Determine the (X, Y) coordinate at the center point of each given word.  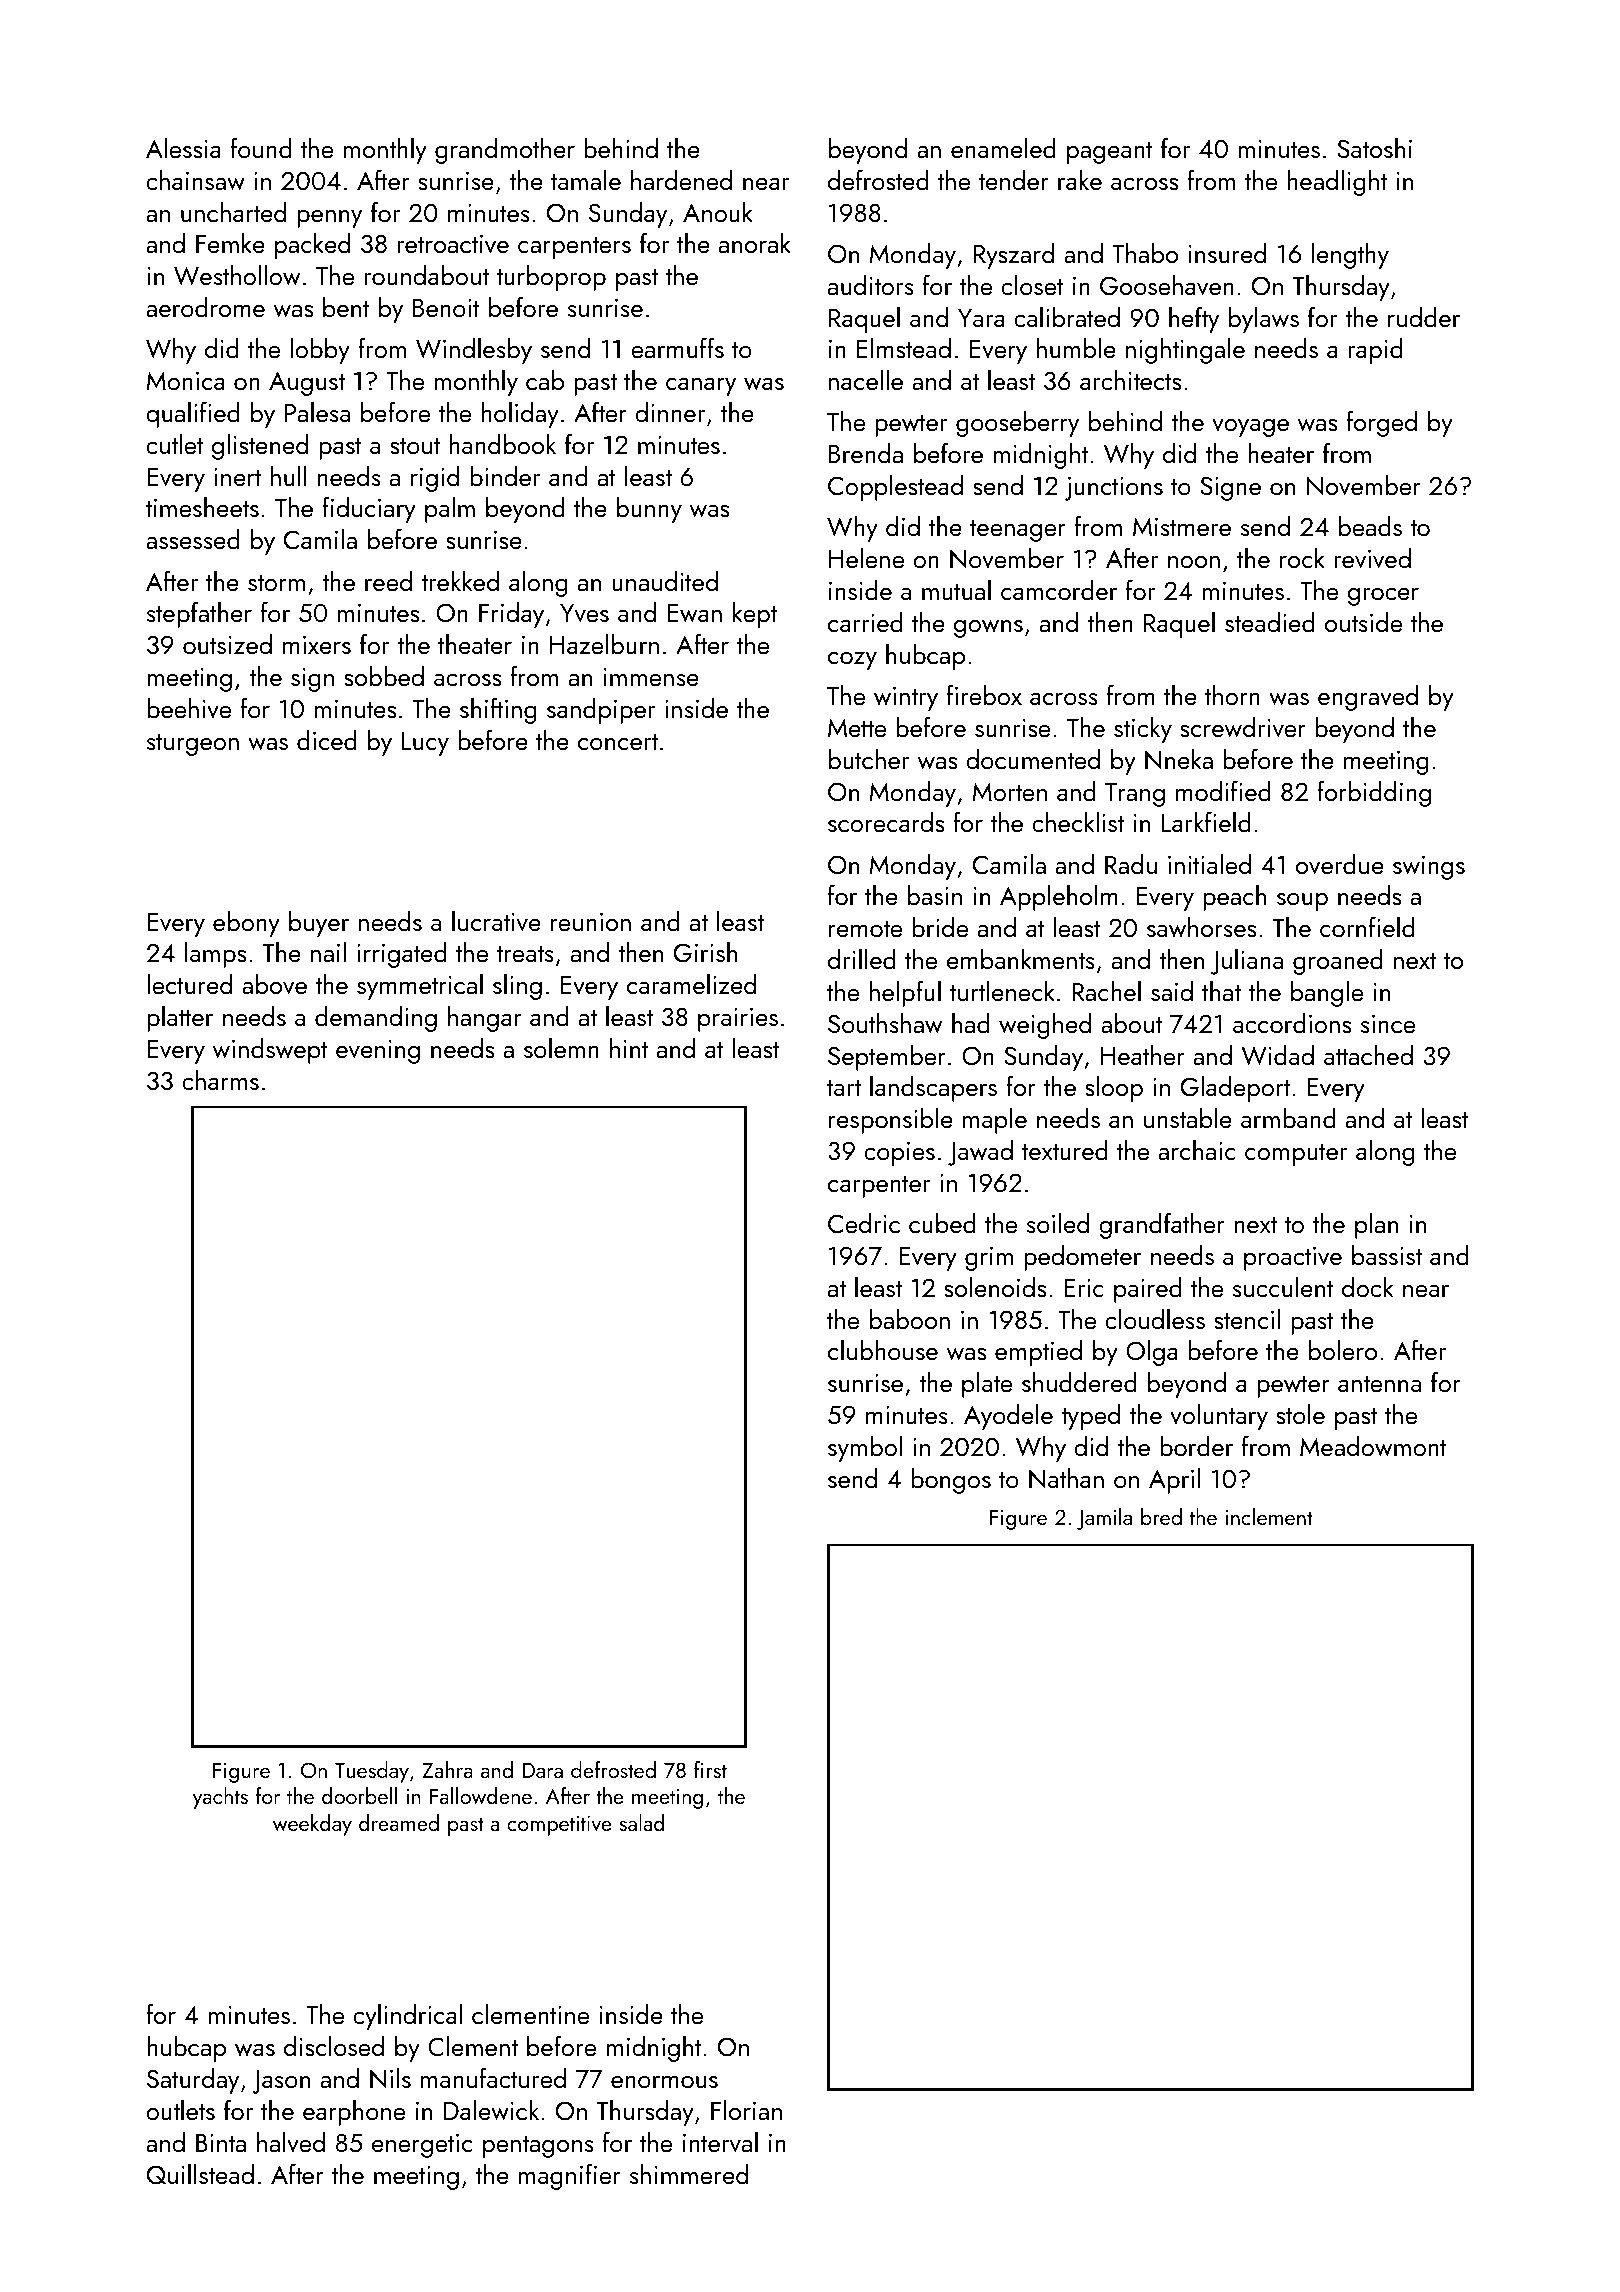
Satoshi (1374, 148)
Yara (981, 318)
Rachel (1106, 991)
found (261, 147)
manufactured (493, 2077)
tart (844, 1088)
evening (378, 1052)
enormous (664, 2082)
